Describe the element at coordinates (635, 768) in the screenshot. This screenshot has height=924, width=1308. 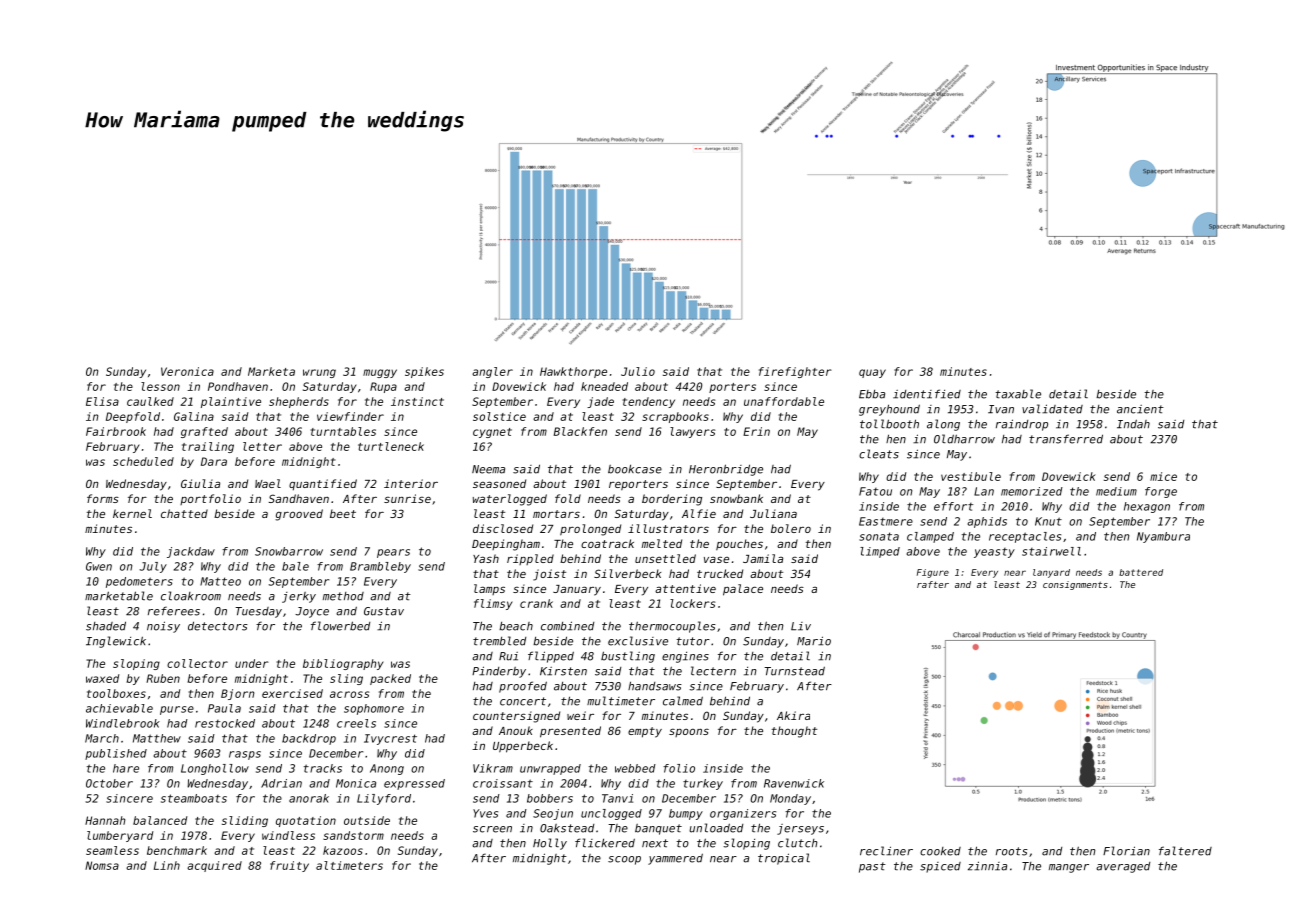
I see `webbed` at that location.
